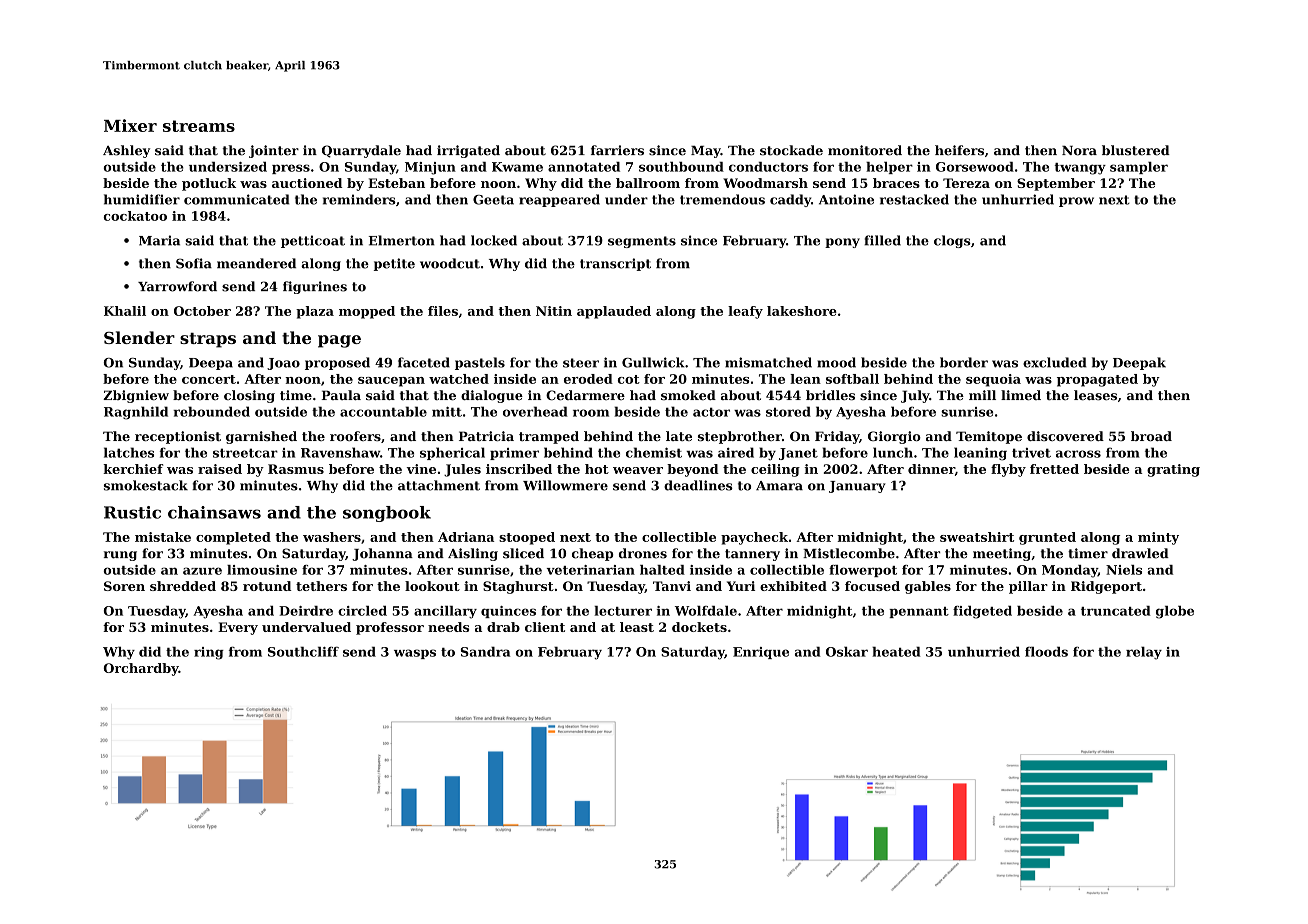  Describe the element at coordinates (1139, 168) in the screenshot. I see `sampler` at that location.
